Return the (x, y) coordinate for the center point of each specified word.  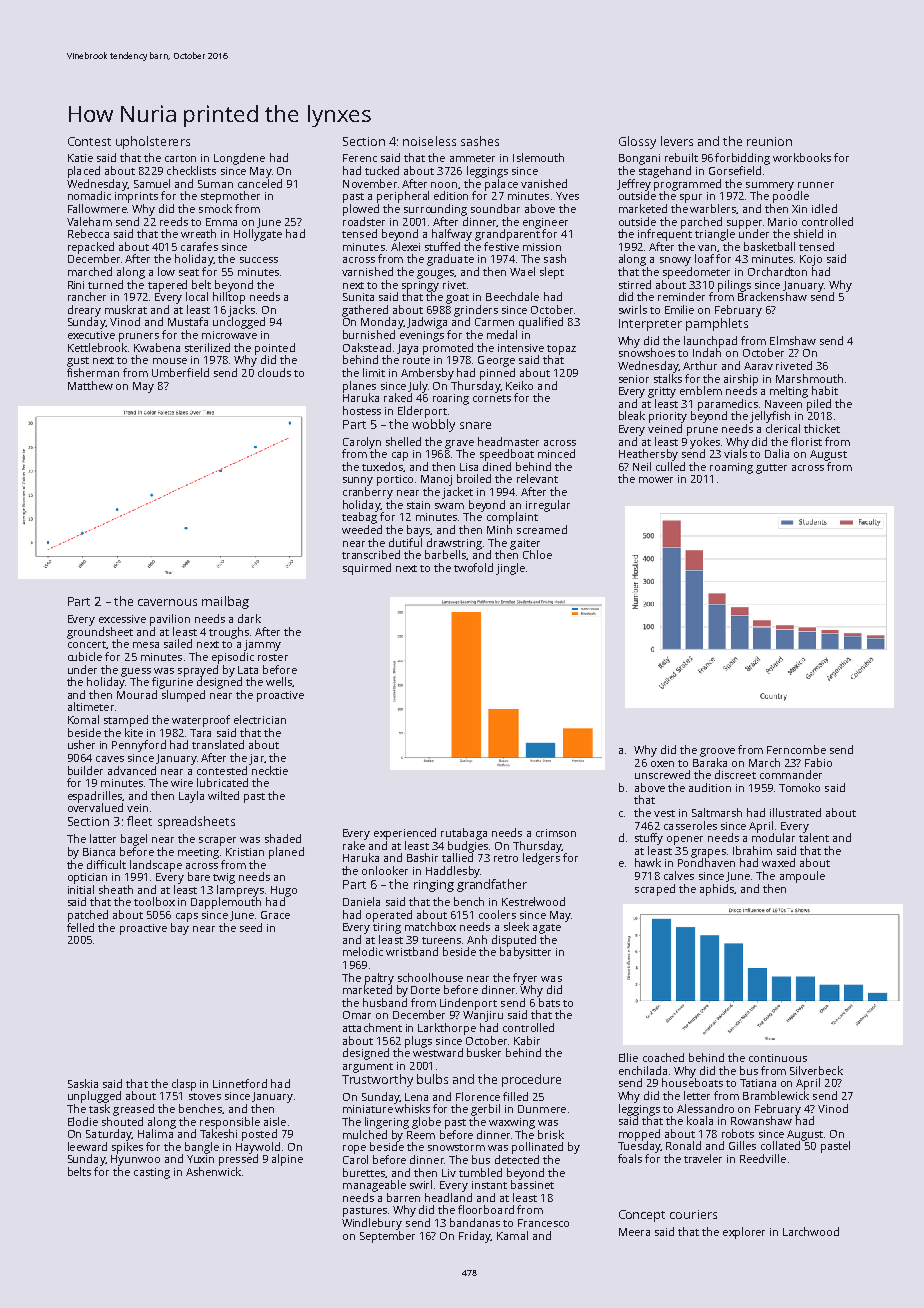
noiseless (429, 141)
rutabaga (464, 834)
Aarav (758, 366)
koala (700, 1120)
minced (556, 453)
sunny (358, 481)
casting (152, 1173)
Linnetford (240, 1083)
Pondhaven (706, 862)
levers (677, 141)
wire (182, 783)
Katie (80, 158)
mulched (365, 1134)
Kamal (512, 1235)
